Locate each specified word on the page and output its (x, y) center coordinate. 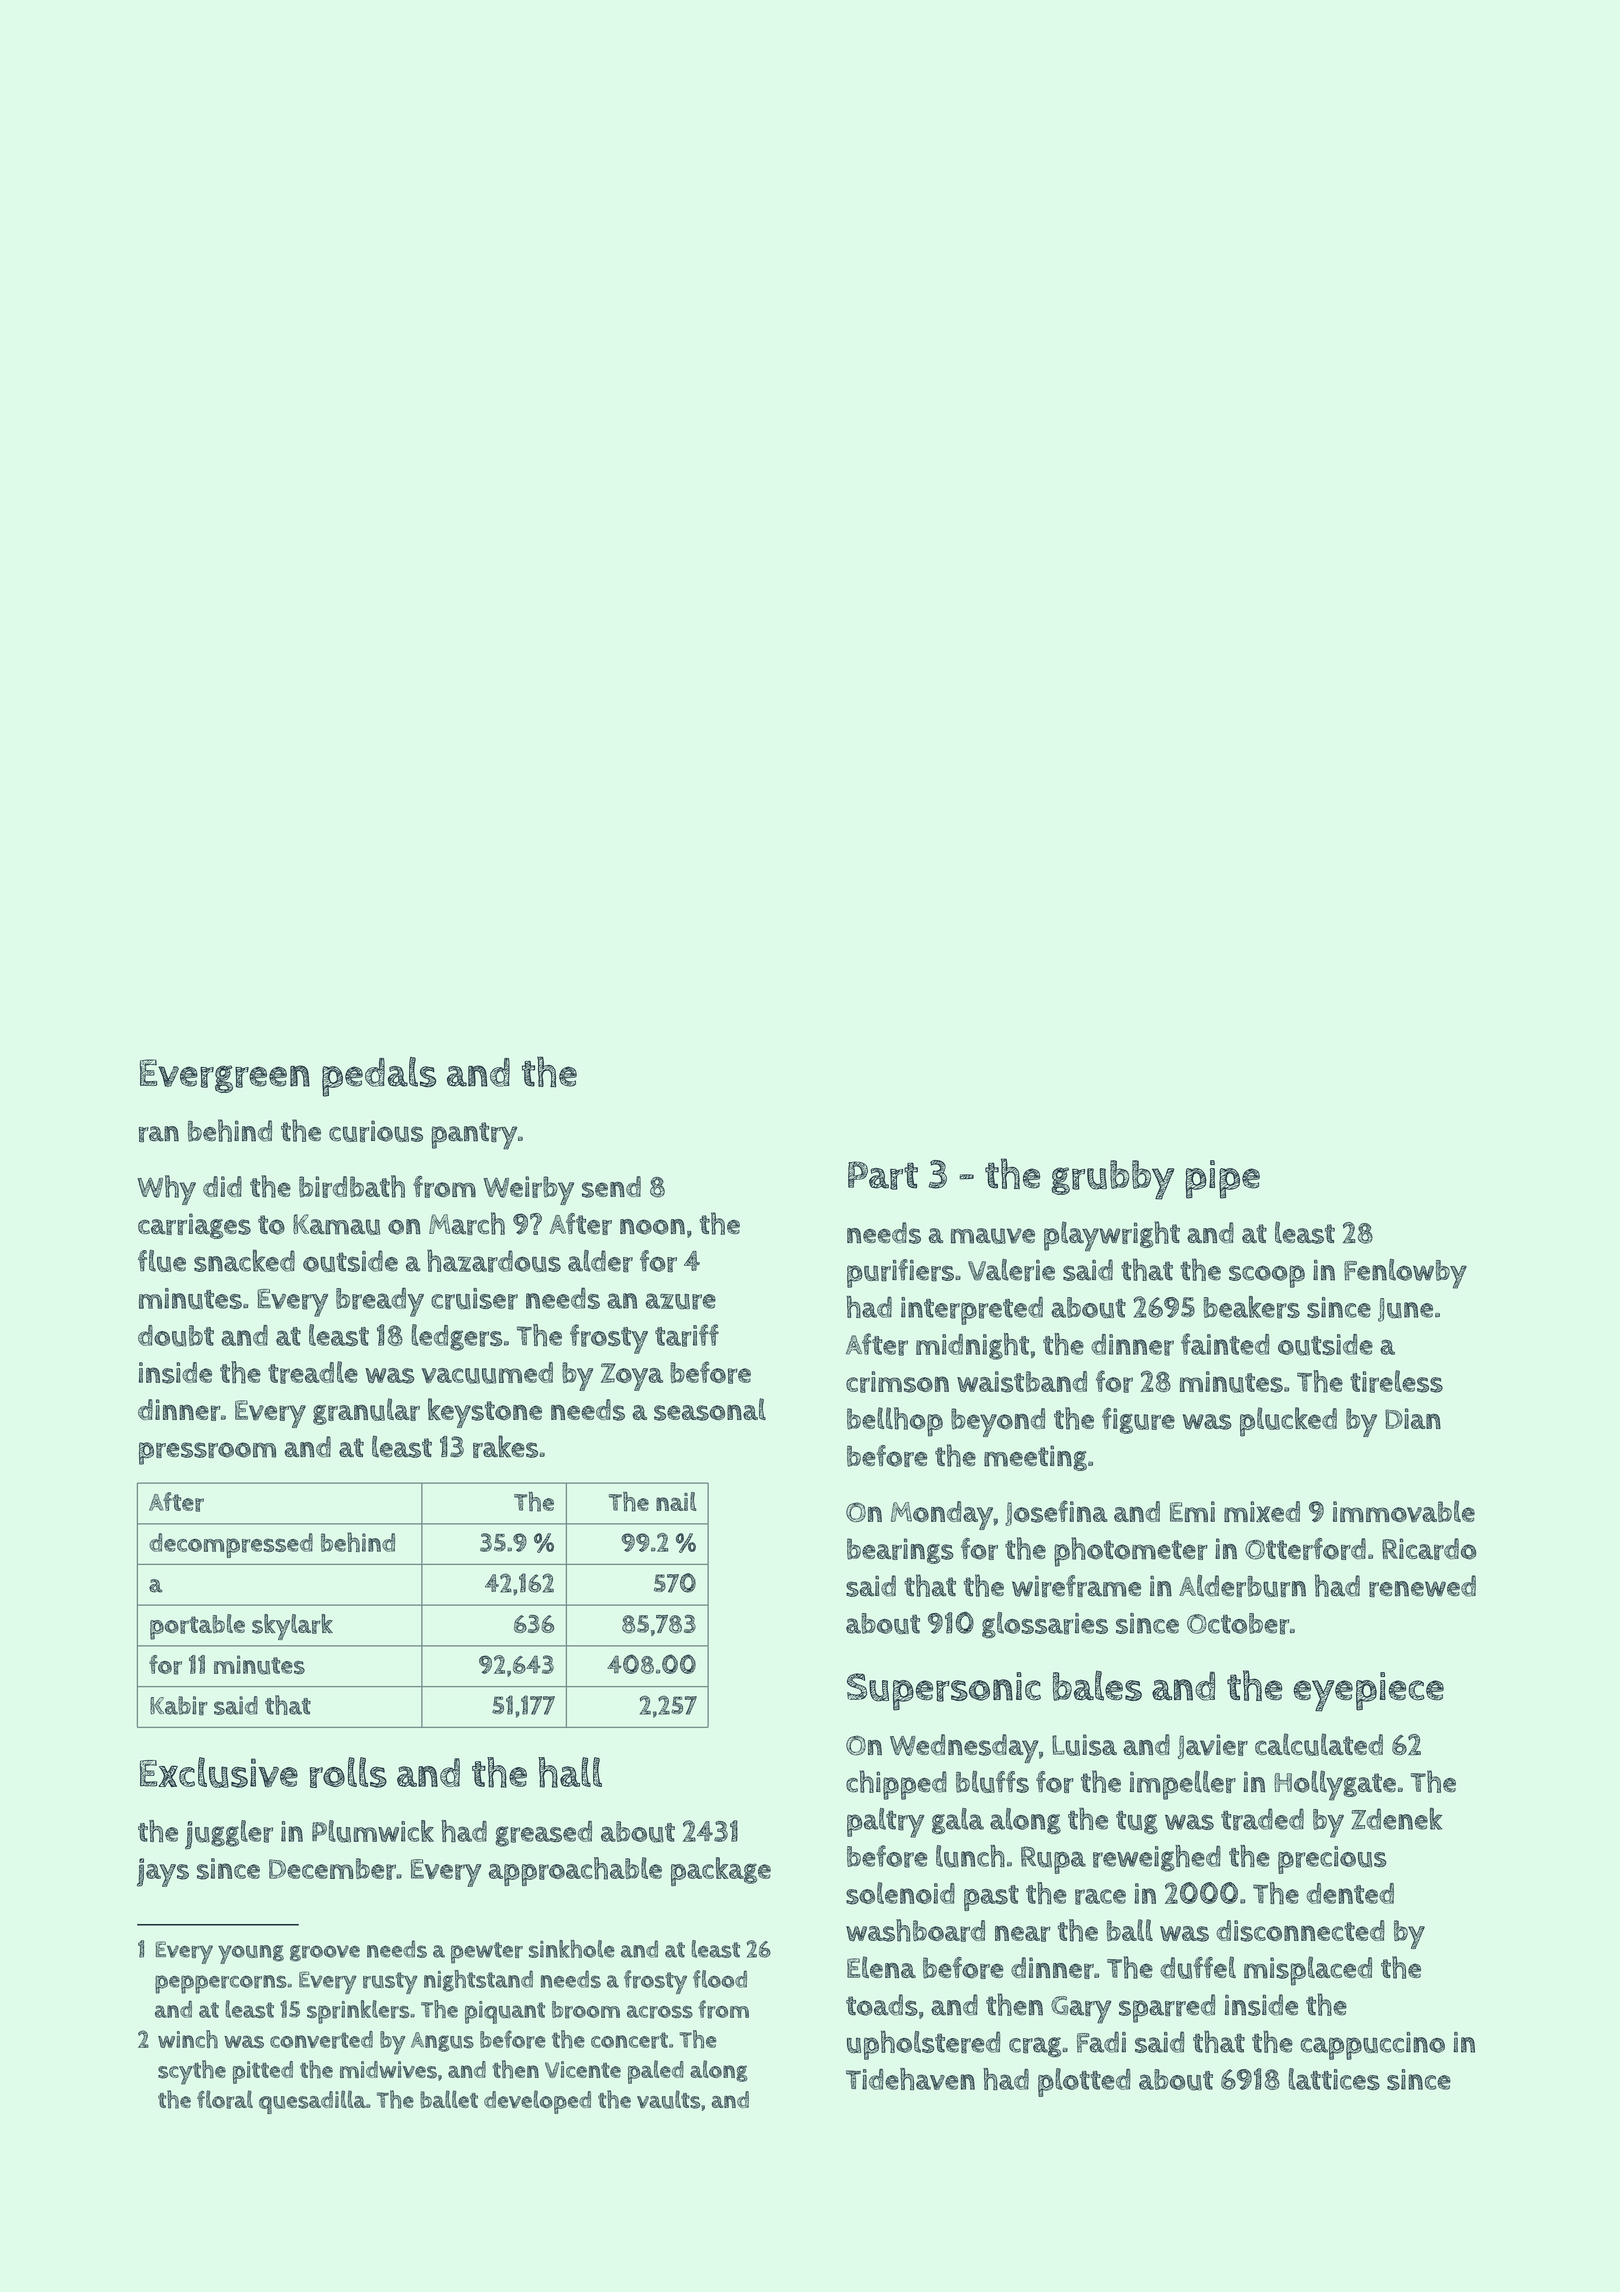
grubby (1113, 1180)
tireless (1396, 1381)
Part (883, 1175)
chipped (896, 1785)
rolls (348, 1772)
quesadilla (312, 2102)
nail (676, 1501)
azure (680, 1301)
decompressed (231, 1545)
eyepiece (1368, 1692)
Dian (1413, 1418)
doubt (176, 1336)
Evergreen (225, 1076)
